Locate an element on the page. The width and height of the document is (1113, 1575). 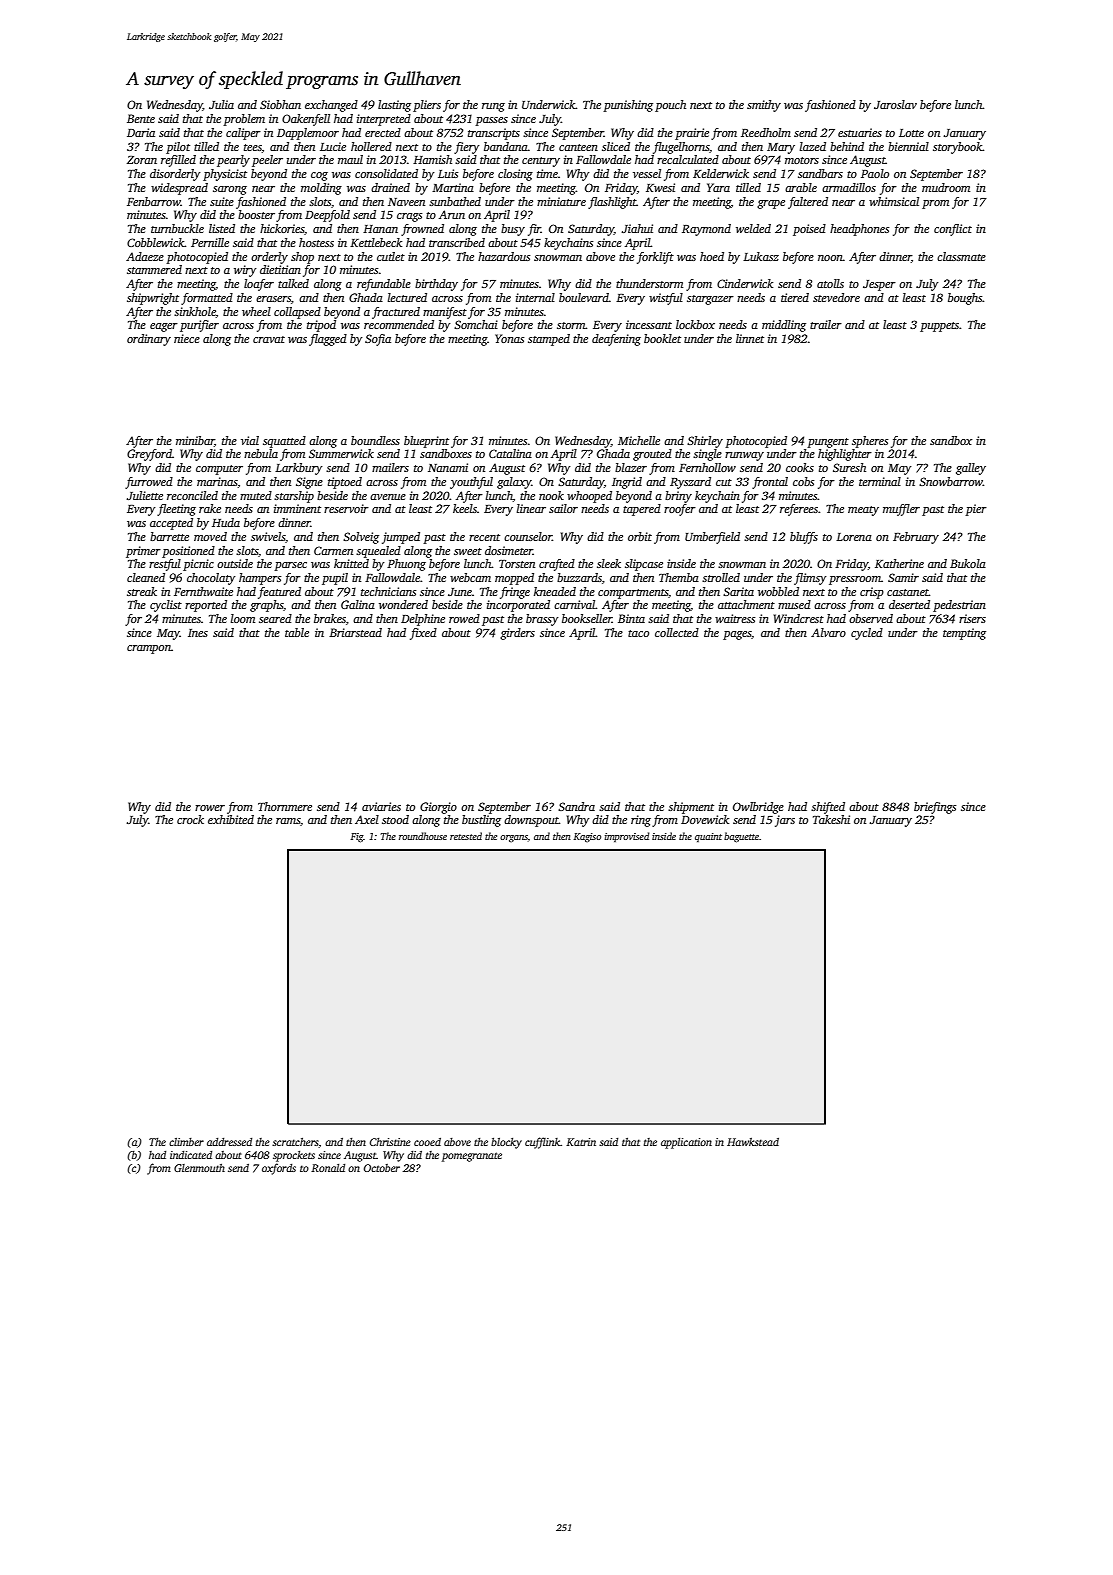
cycled is located at coordinates (867, 634).
